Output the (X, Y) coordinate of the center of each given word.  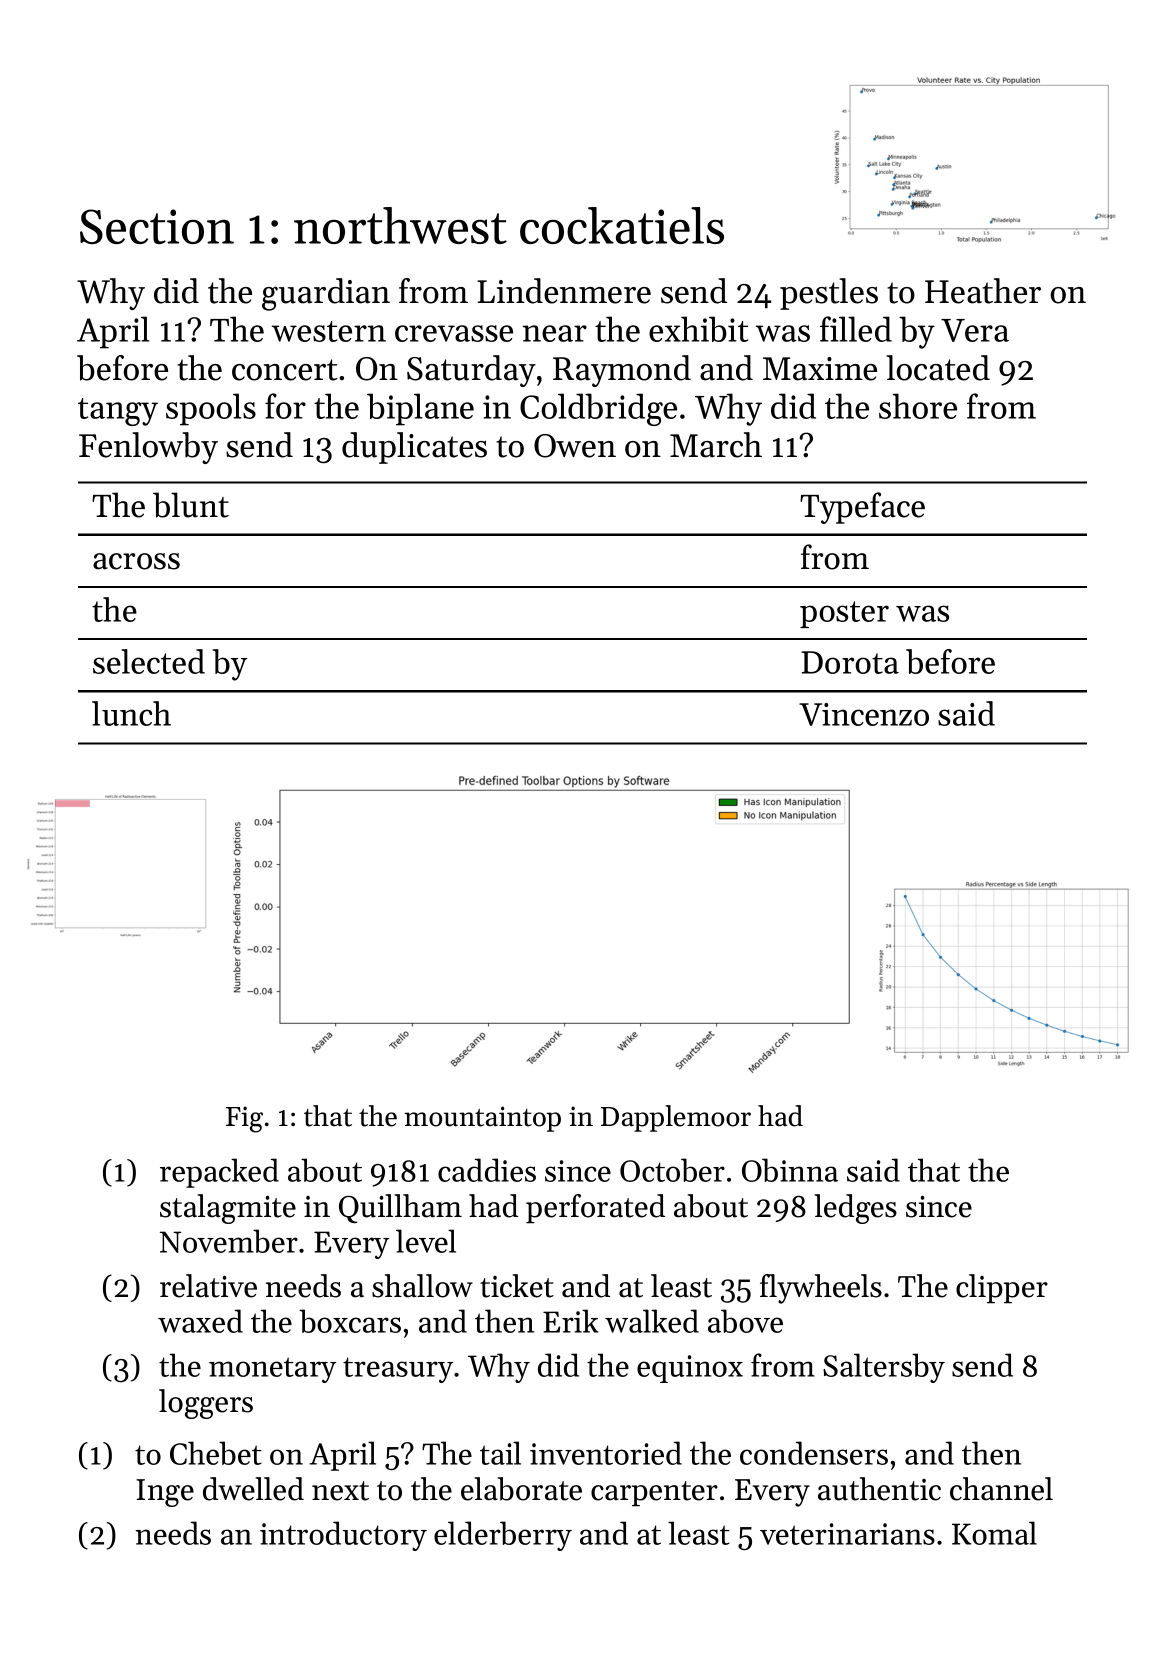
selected (149, 661)
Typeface (862, 508)
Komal (994, 1533)
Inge (165, 1493)
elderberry (503, 1536)
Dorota (850, 662)
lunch (131, 713)
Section (157, 226)
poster (844, 614)
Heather (983, 291)
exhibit (698, 329)
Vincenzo (864, 714)
